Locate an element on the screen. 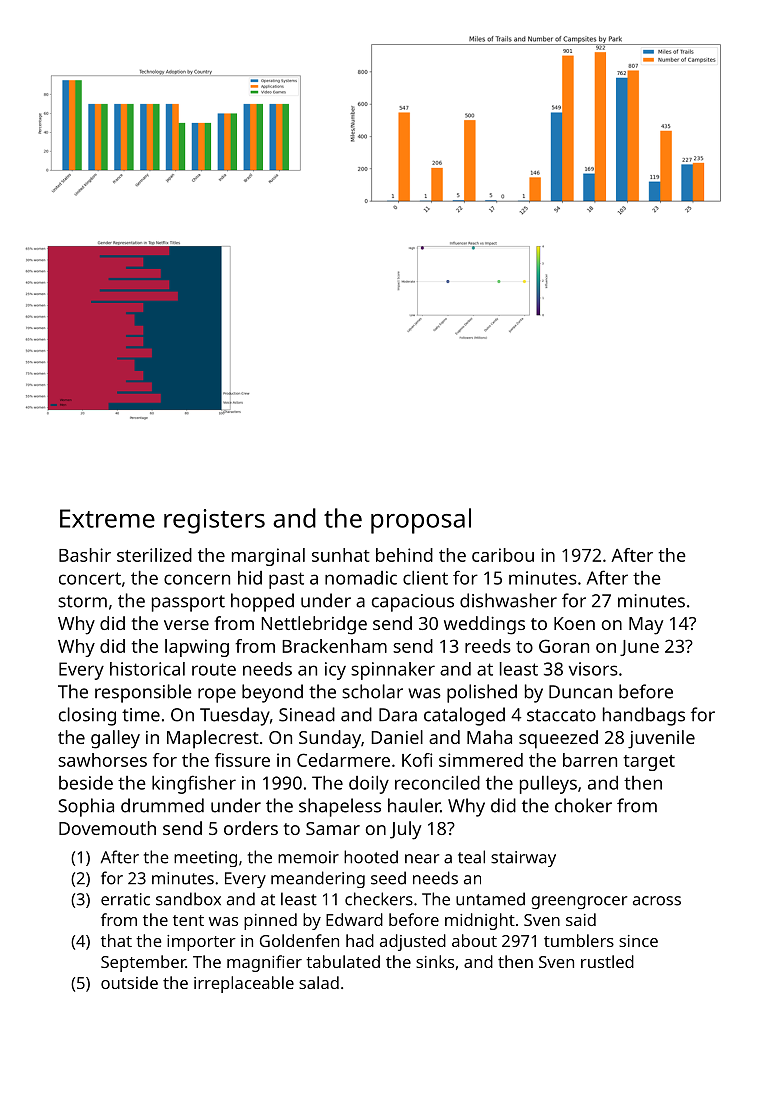 The height and width of the screenshot is (1104, 778). handbags is located at coordinates (644, 716).
